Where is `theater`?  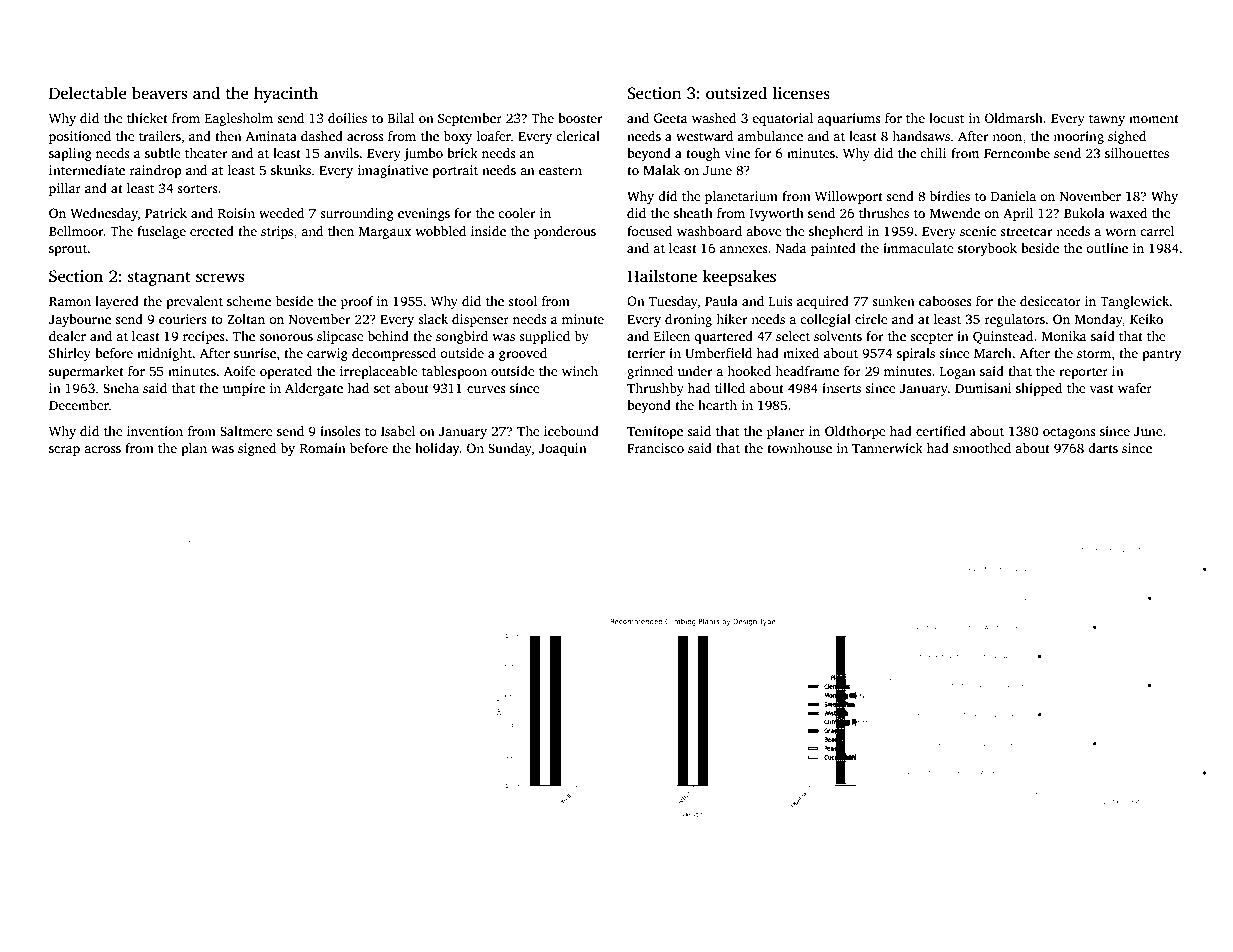 theater is located at coordinates (206, 153).
